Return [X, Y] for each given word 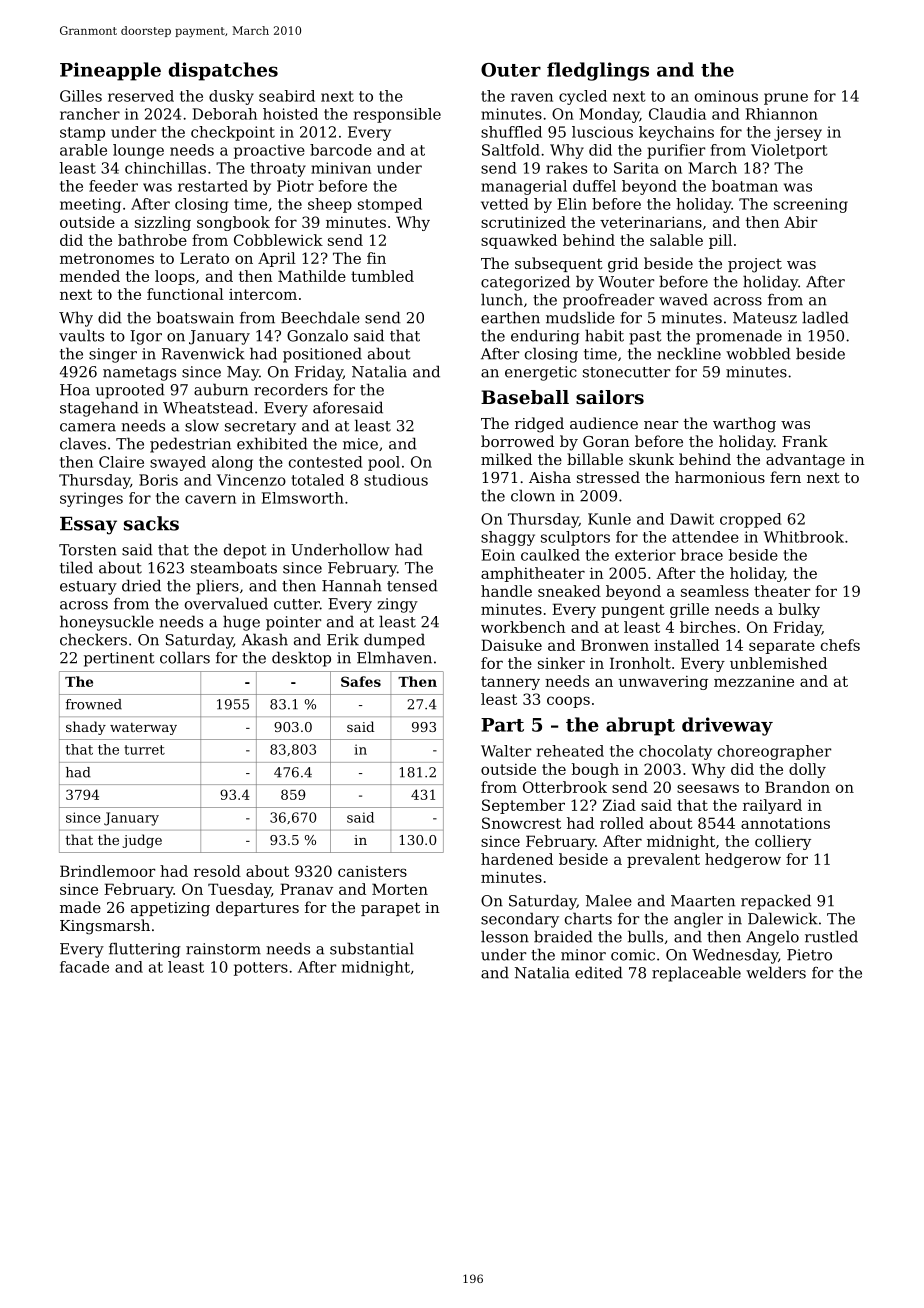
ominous [726, 96]
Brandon [797, 787]
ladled [825, 317]
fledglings [598, 71]
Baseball [525, 397]
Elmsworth [303, 498]
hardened [517, 859]
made [80, 907]
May [243, 373]
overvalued [226, 603]
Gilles [81, 96]
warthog [744, 425]
